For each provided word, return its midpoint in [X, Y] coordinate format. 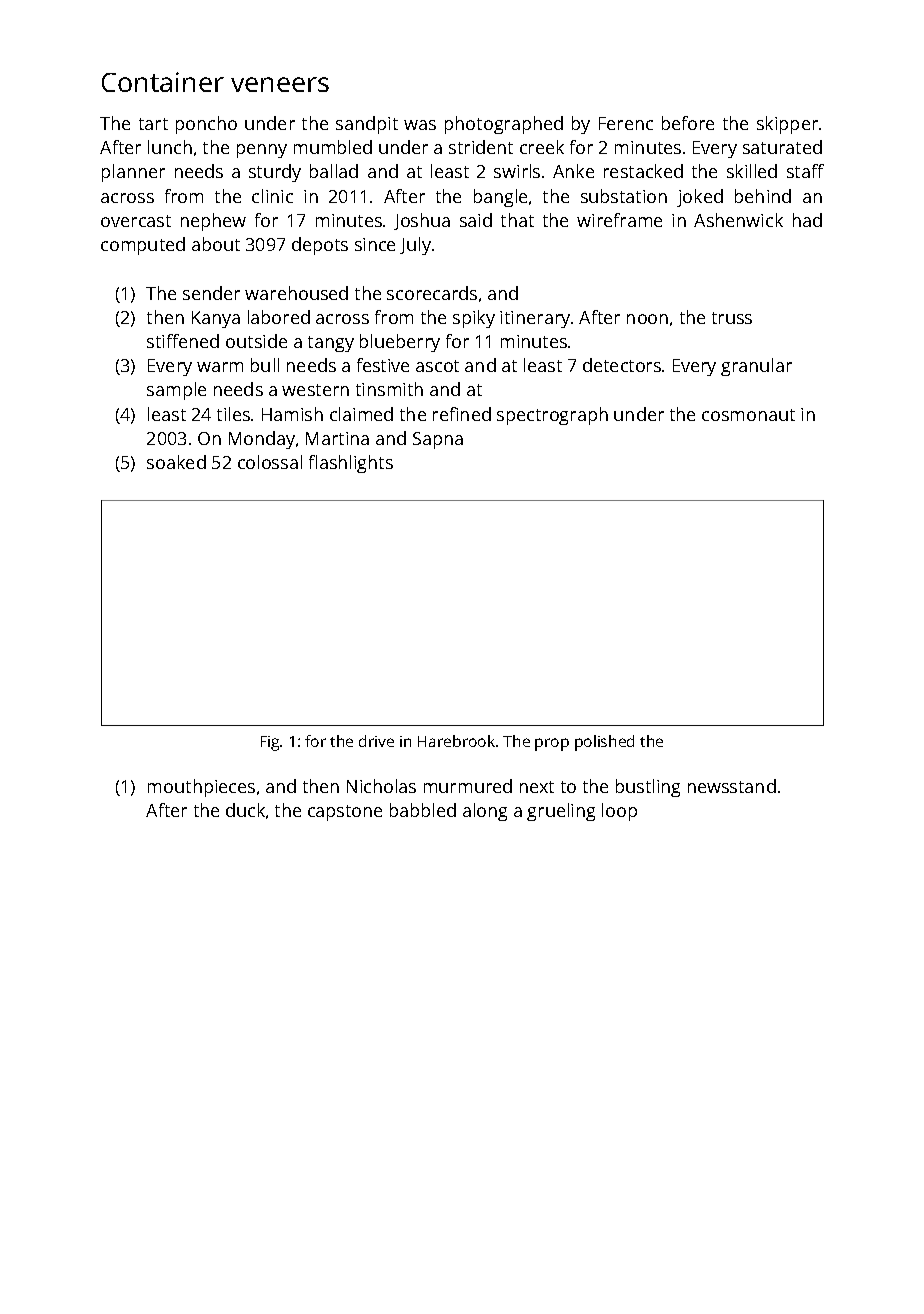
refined [462, 414]
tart [153, 124]
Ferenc [626, 123]
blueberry [400, 343]
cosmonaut [748, 415]
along [485, 812]
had [807, 220]
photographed [504, 125]
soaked [176, 462]
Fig [270, 743]
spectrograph [552, 416]
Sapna [438, 440]
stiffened [183, 341]
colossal [270, 462]
